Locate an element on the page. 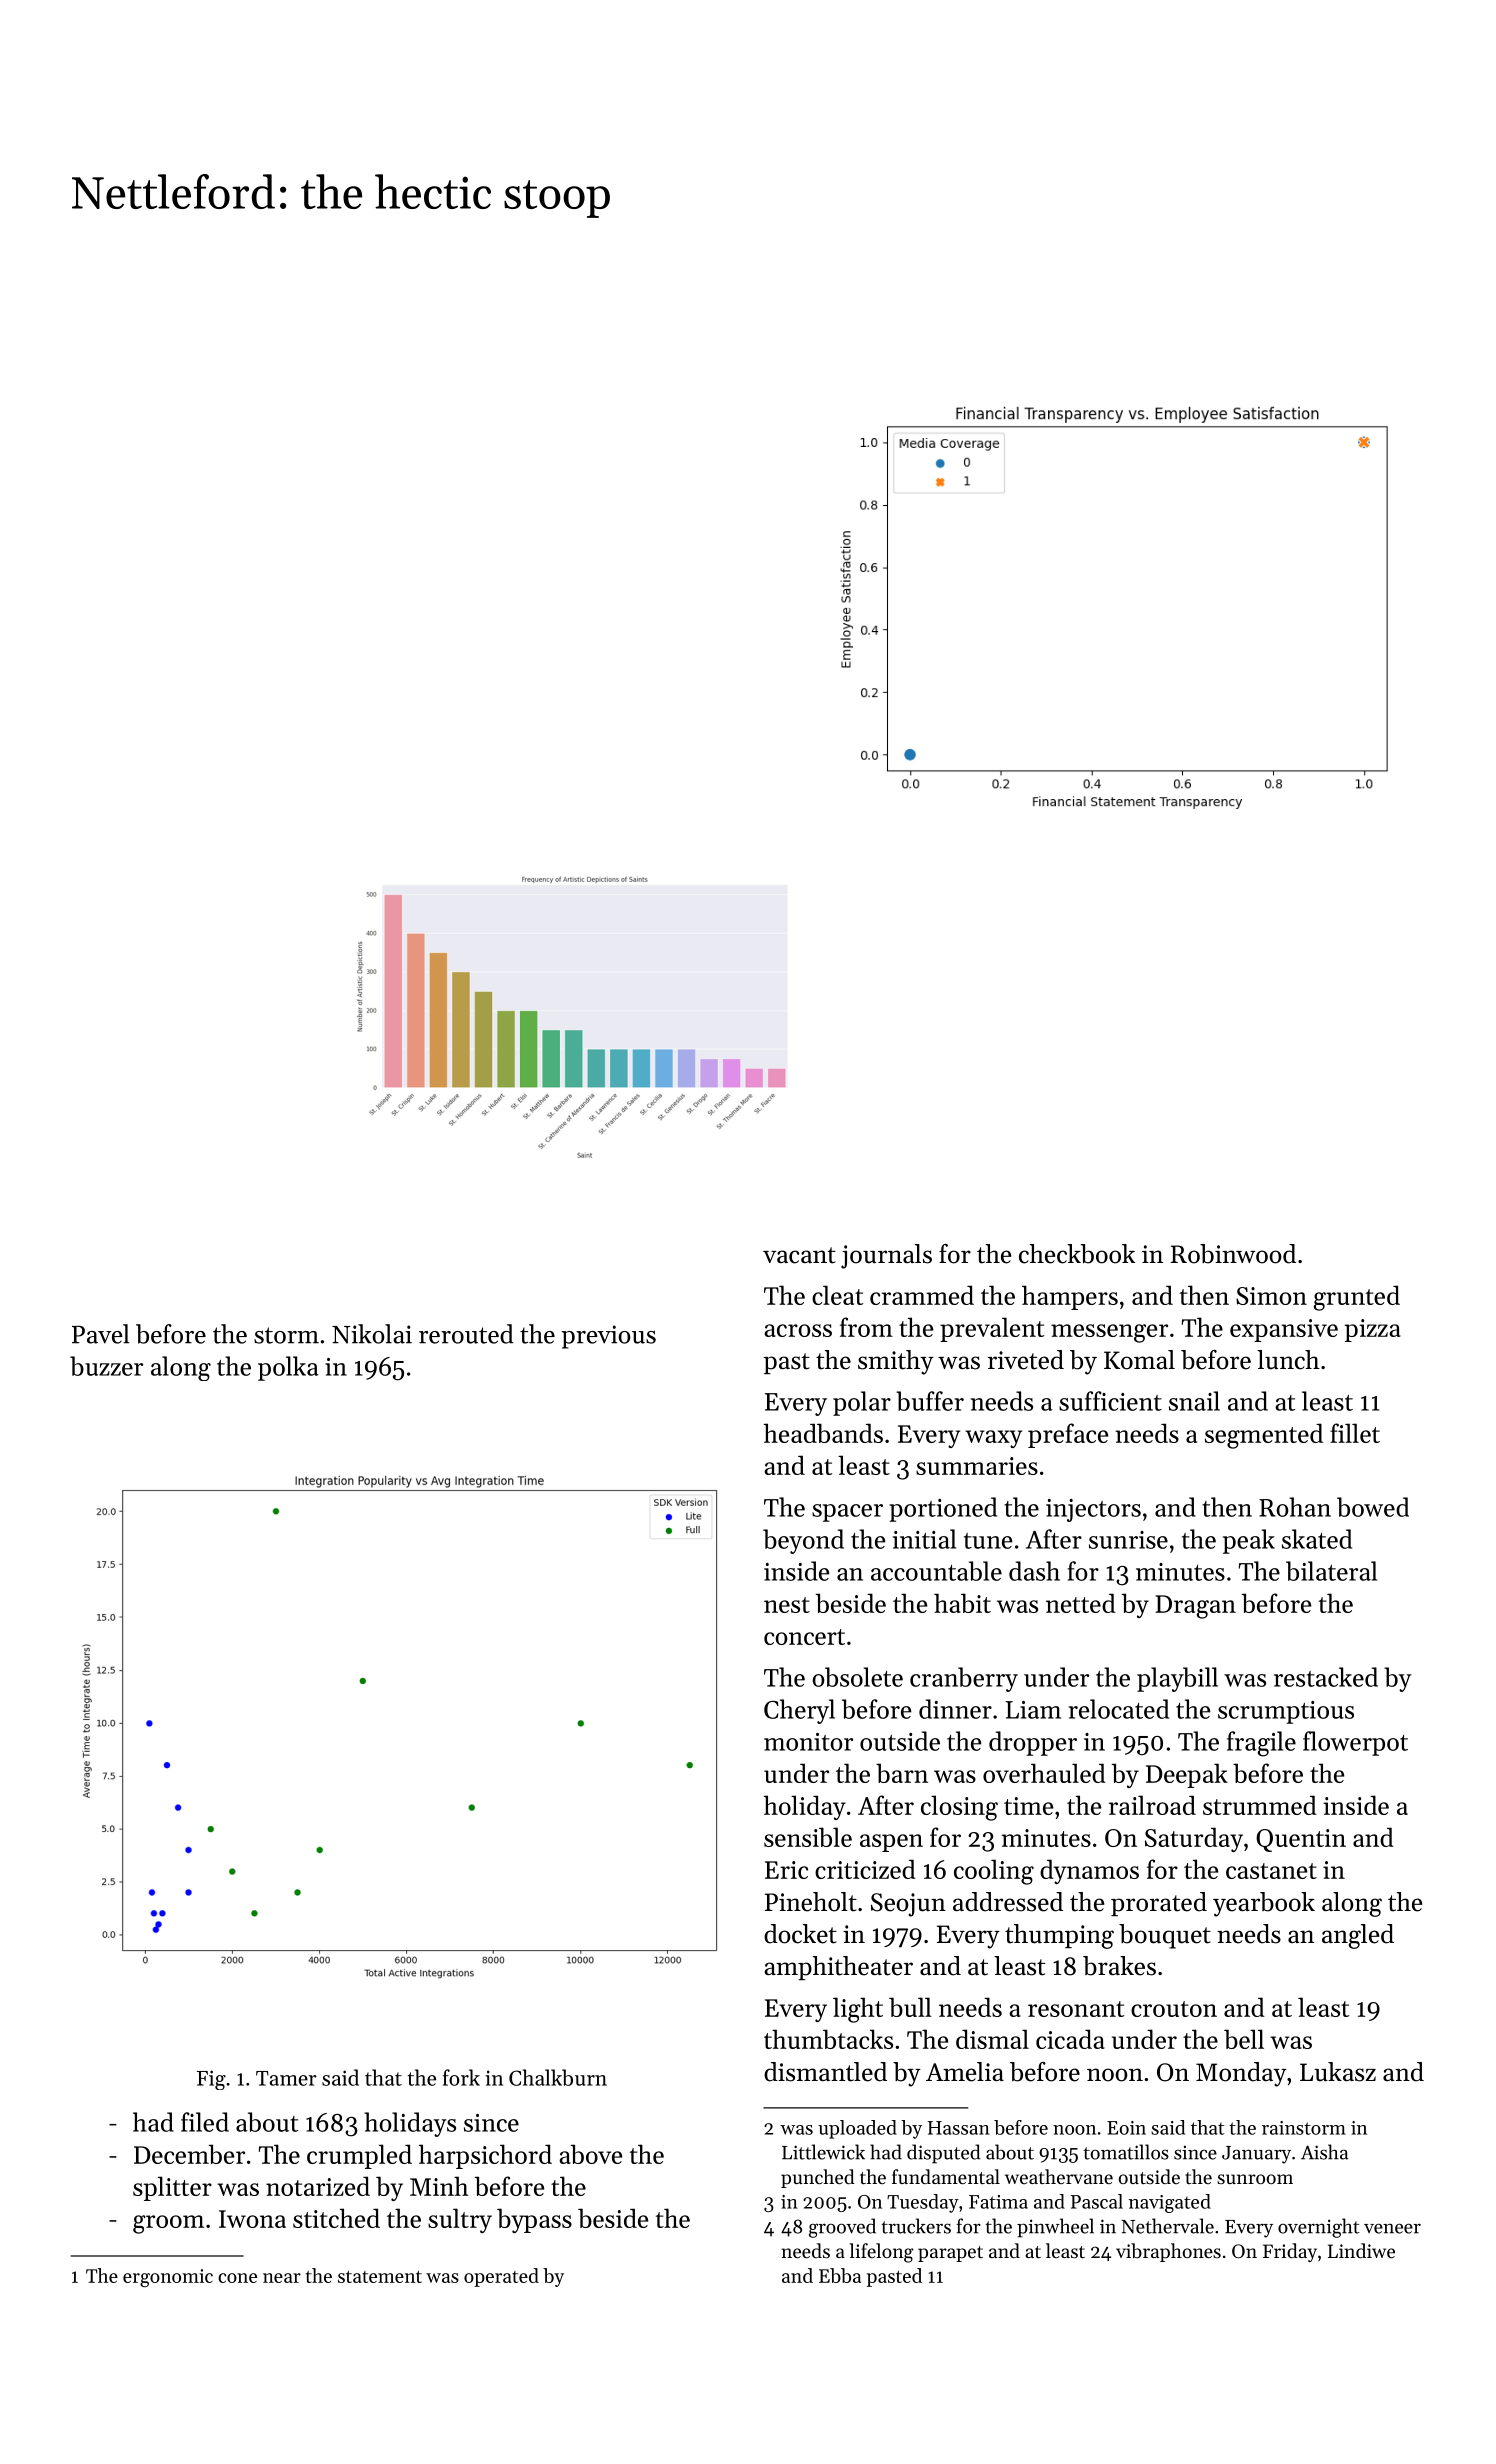 This page has width=1496, height=2464. grooved is located at coordinates (842, 2228).
